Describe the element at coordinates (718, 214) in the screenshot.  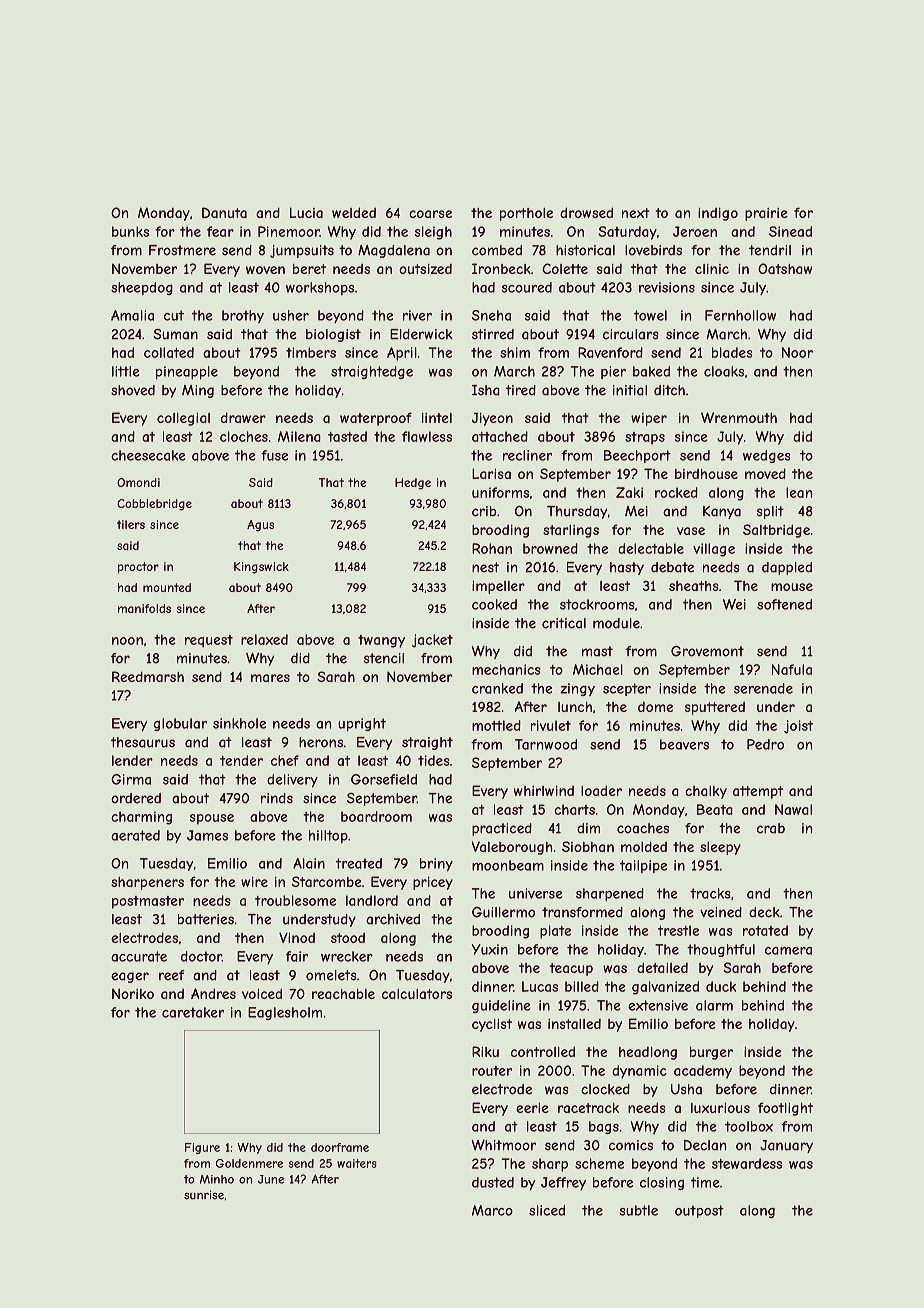
I see `indigo` at that location.
